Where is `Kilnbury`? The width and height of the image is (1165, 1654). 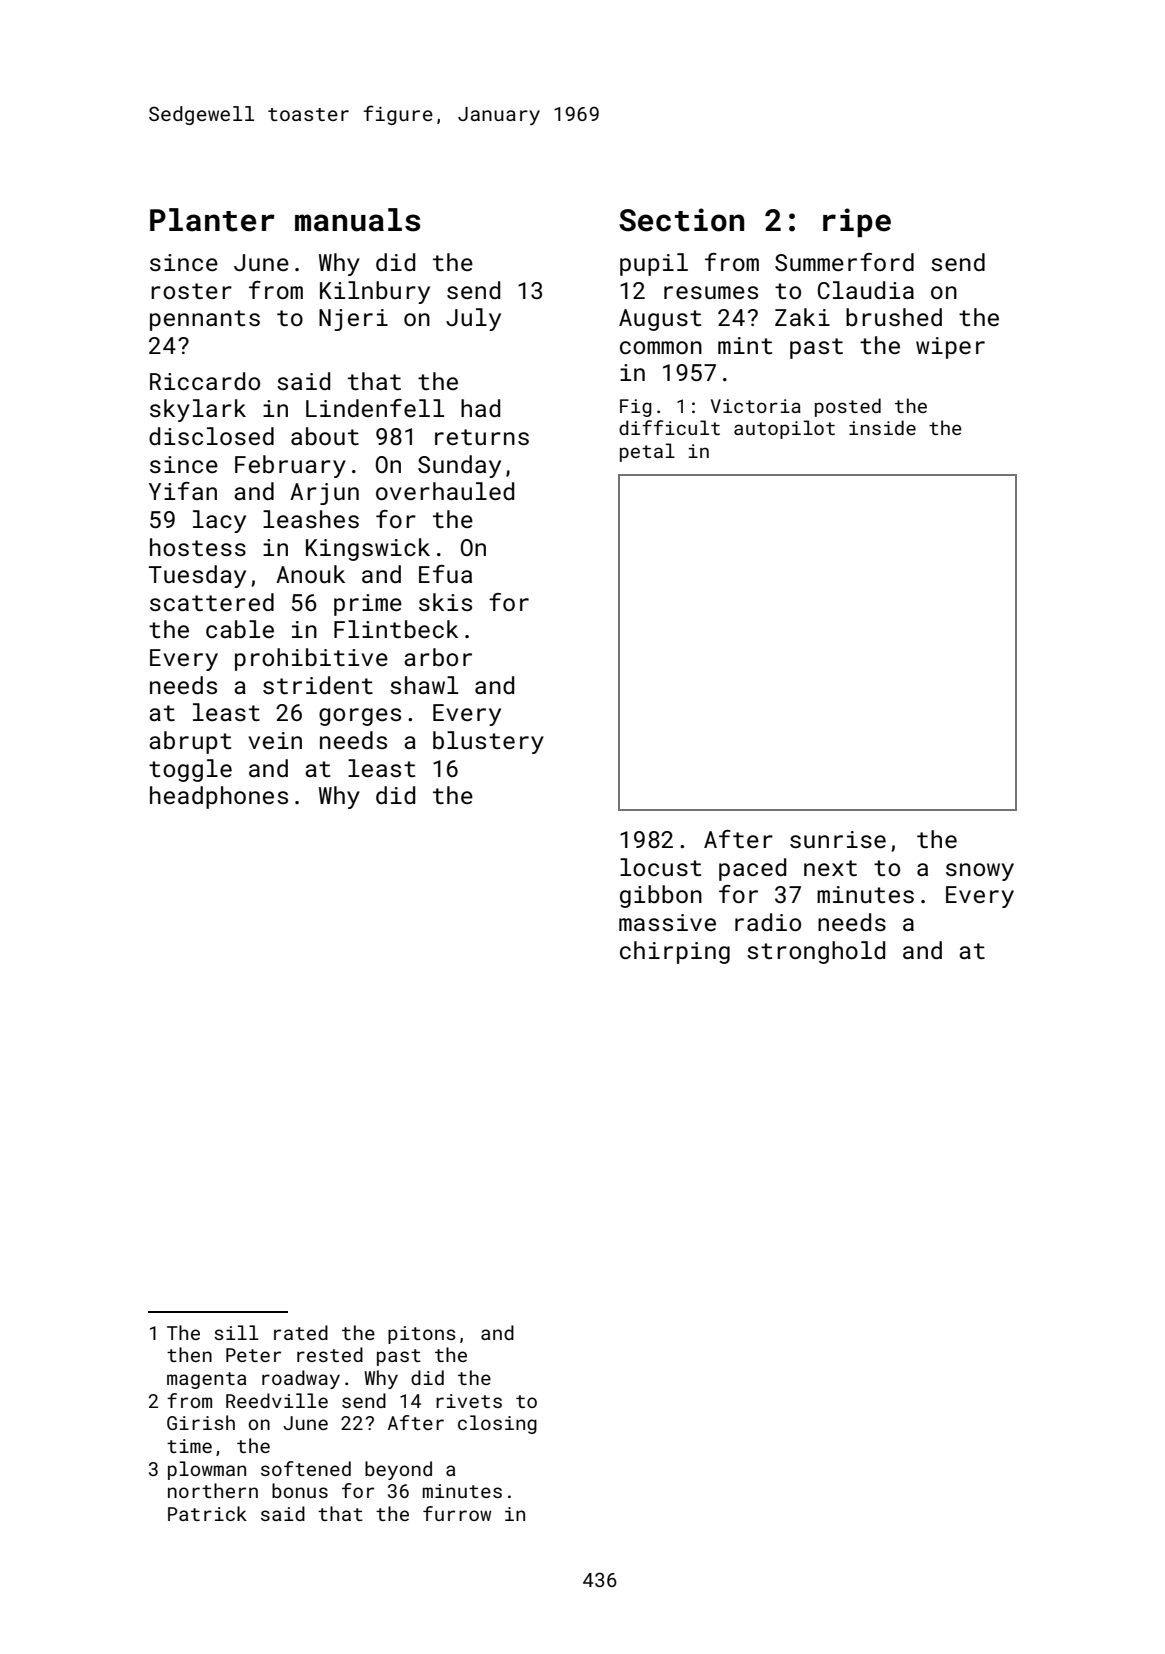
Kilnbury is located at coordinates (375, 292).
